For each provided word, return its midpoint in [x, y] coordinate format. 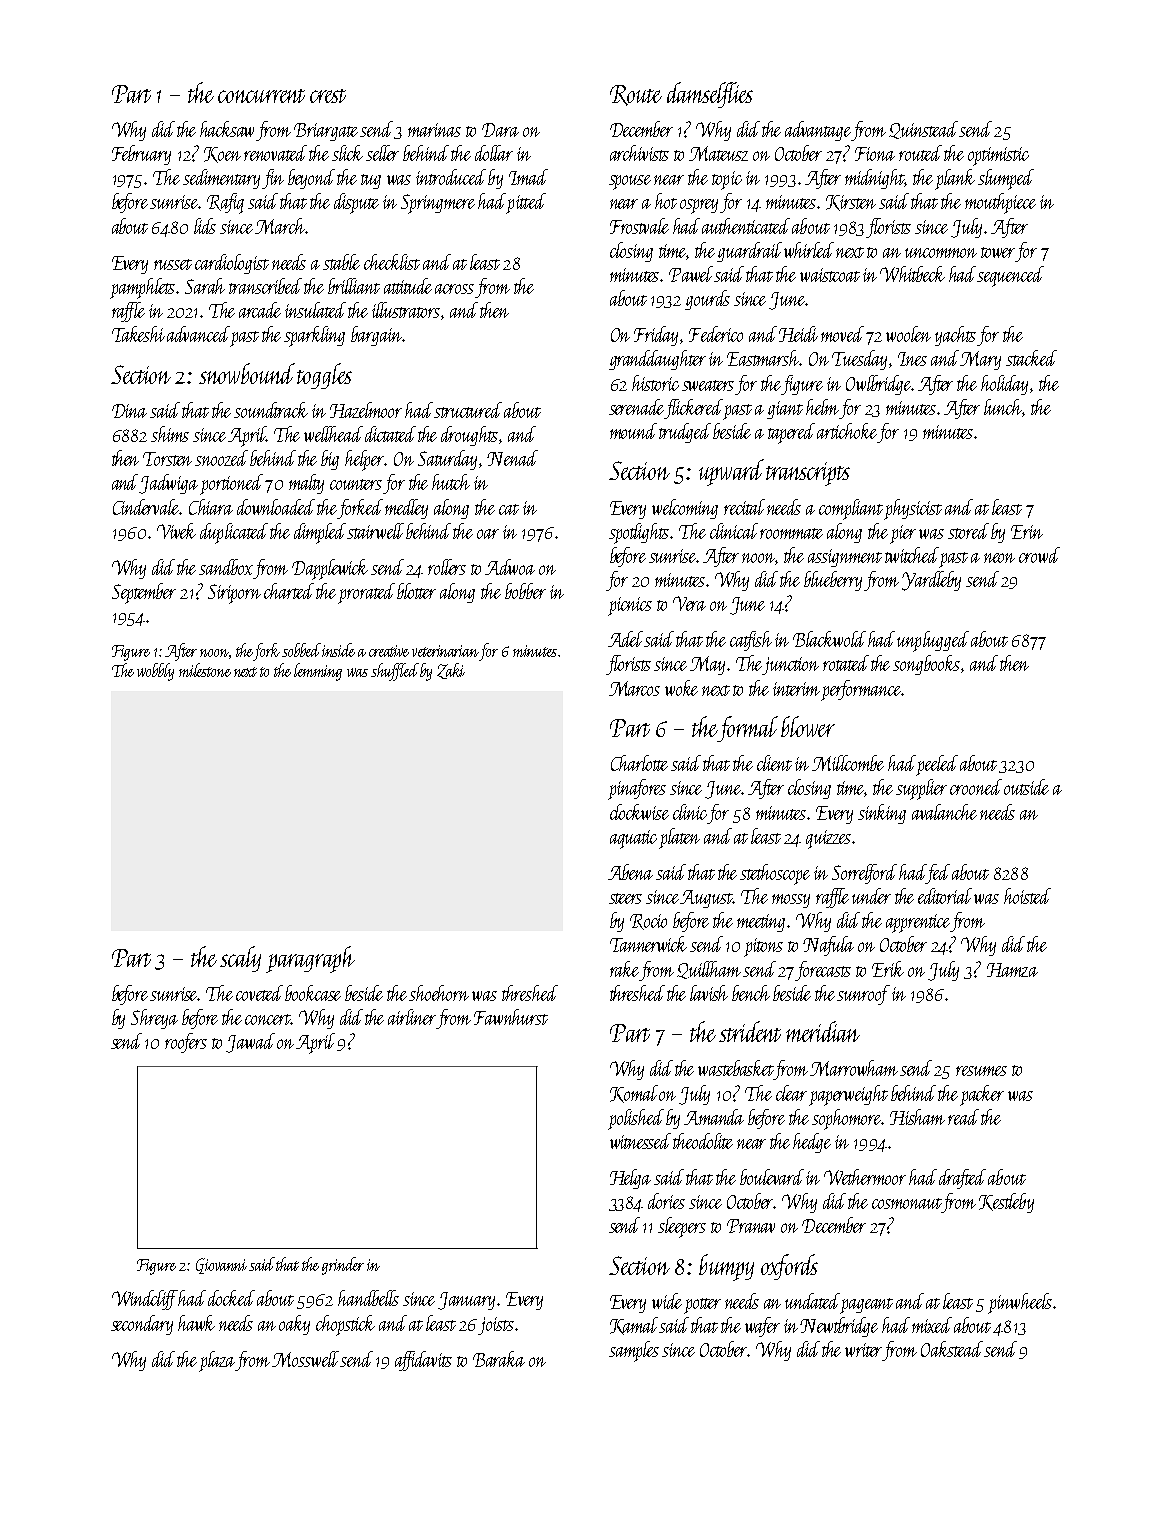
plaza [217, 1361]
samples [634, 1351]
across [454, 289]
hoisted [1027, 896]
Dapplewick [330, 569]
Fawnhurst [511, 1017]
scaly [240, 959]
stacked [1031, 358]
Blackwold [829, 639]
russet [173, 264]
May [707, 665]
